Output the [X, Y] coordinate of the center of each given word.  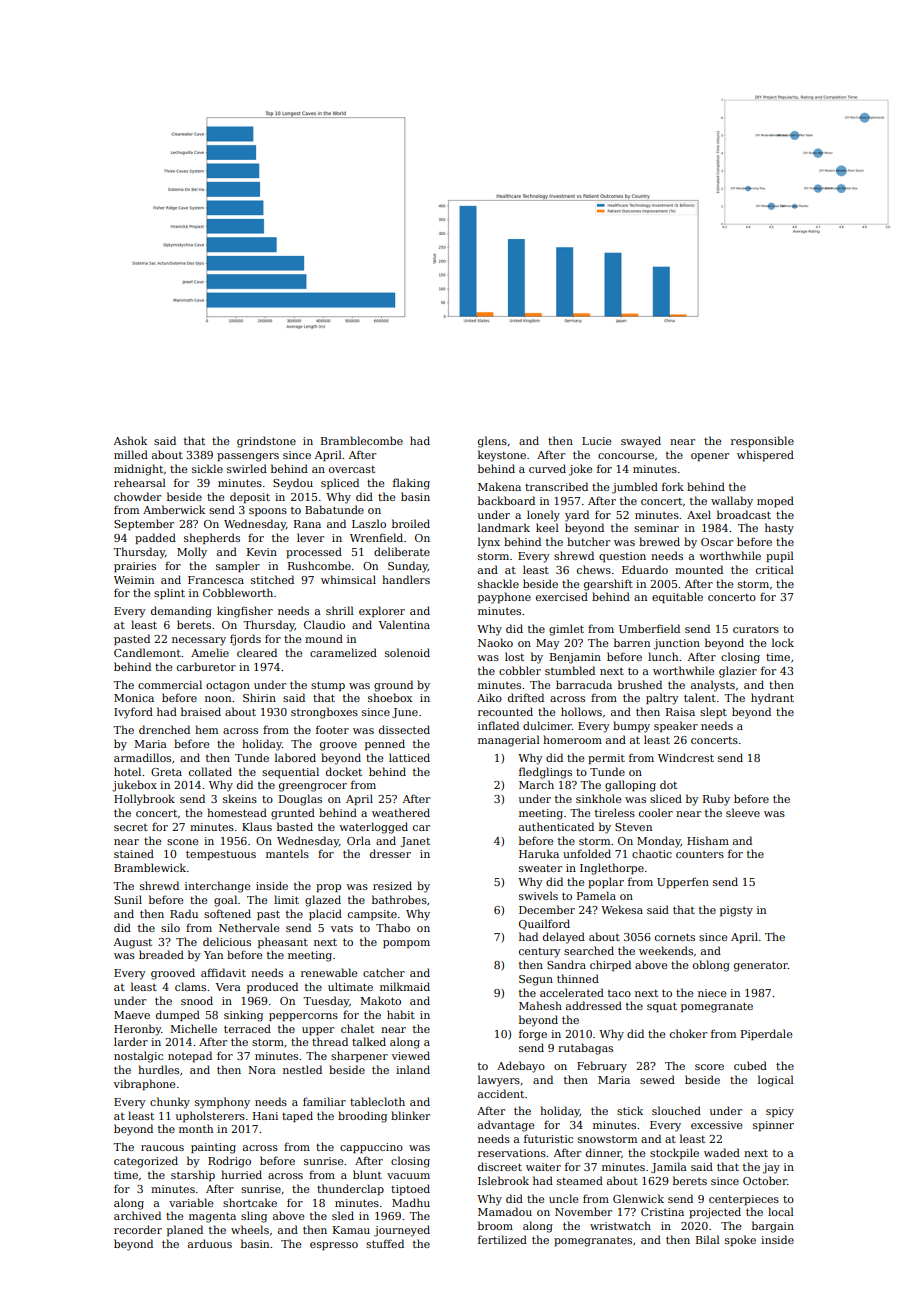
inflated [498, 725]
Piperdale [766, 1034]
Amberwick [174, 509]
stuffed [385, 1243]
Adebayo [521, 1067]
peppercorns [303, 1017]
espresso [334, 1246]
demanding [181, 612]
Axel [699, 514]
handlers [406, 579]
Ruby [716, 800]
